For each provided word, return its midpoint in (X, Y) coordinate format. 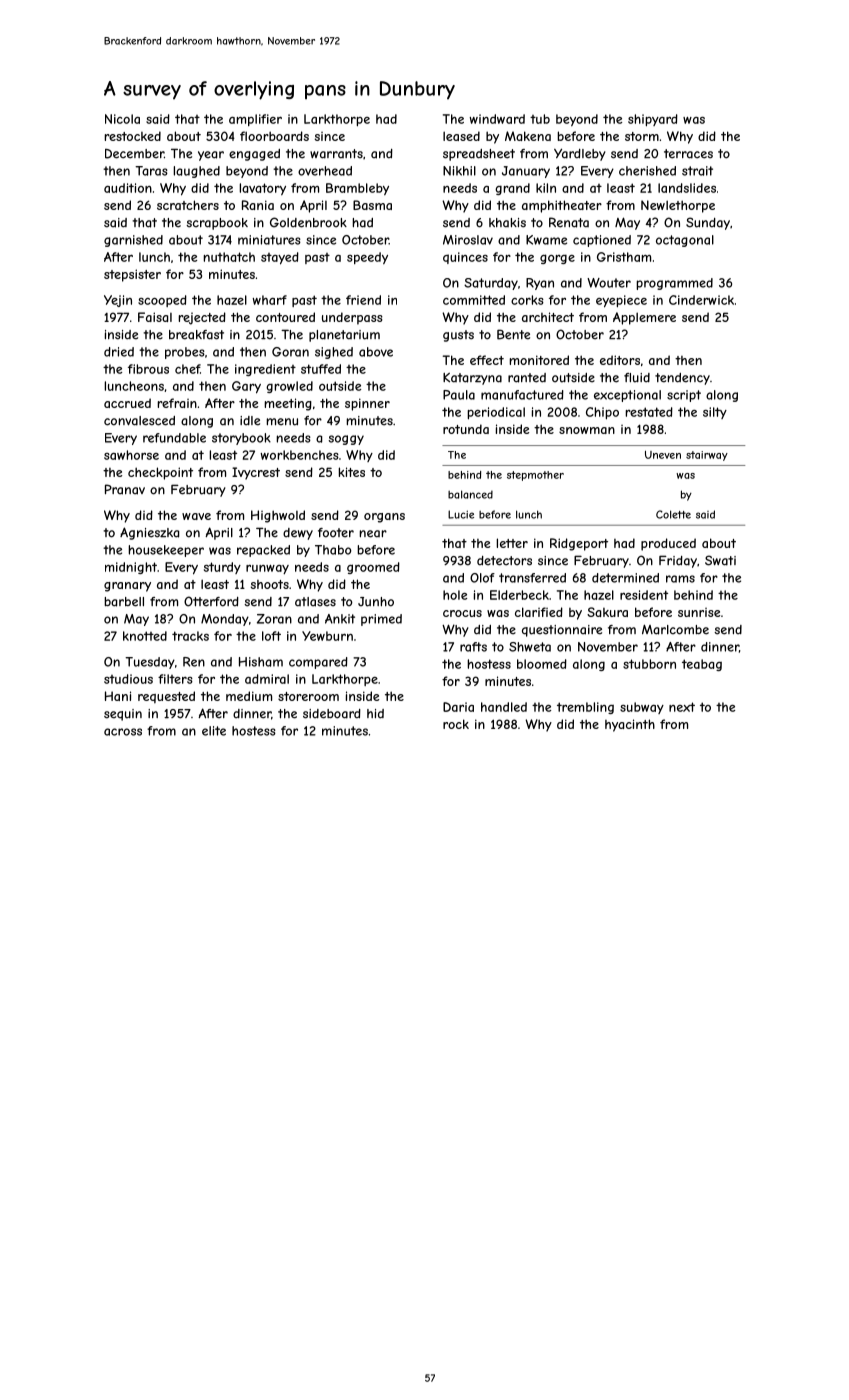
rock (456, 724)
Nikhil (459, 171)
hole (455, 595)
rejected (202, 318)
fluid (637, 378)
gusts (458, 336)
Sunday (708, 223)
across (123, 732)
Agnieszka (149, 533)
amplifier (255, 120)
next (682, 707)
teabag (702, 665)
